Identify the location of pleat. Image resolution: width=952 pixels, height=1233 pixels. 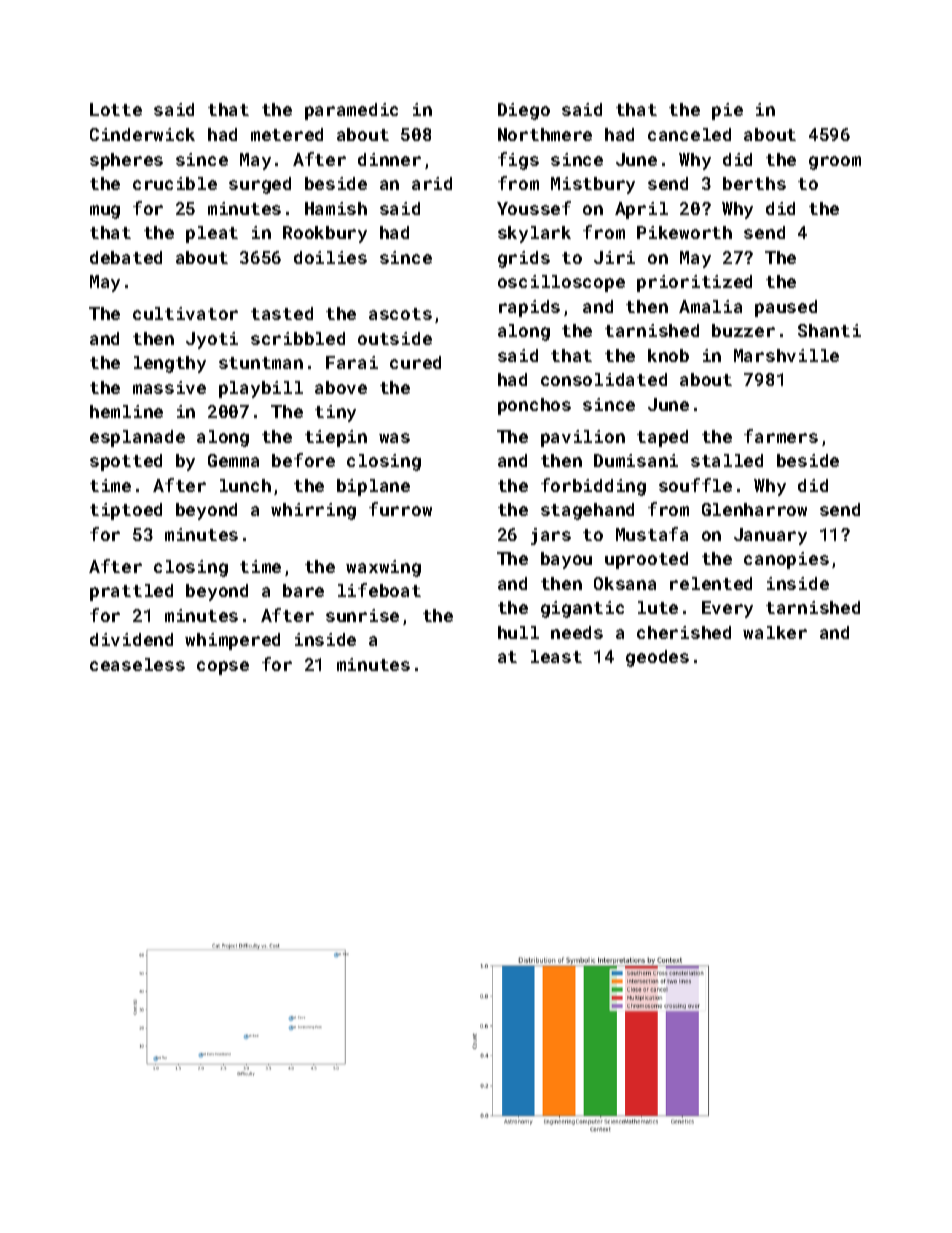
(212, 234).
